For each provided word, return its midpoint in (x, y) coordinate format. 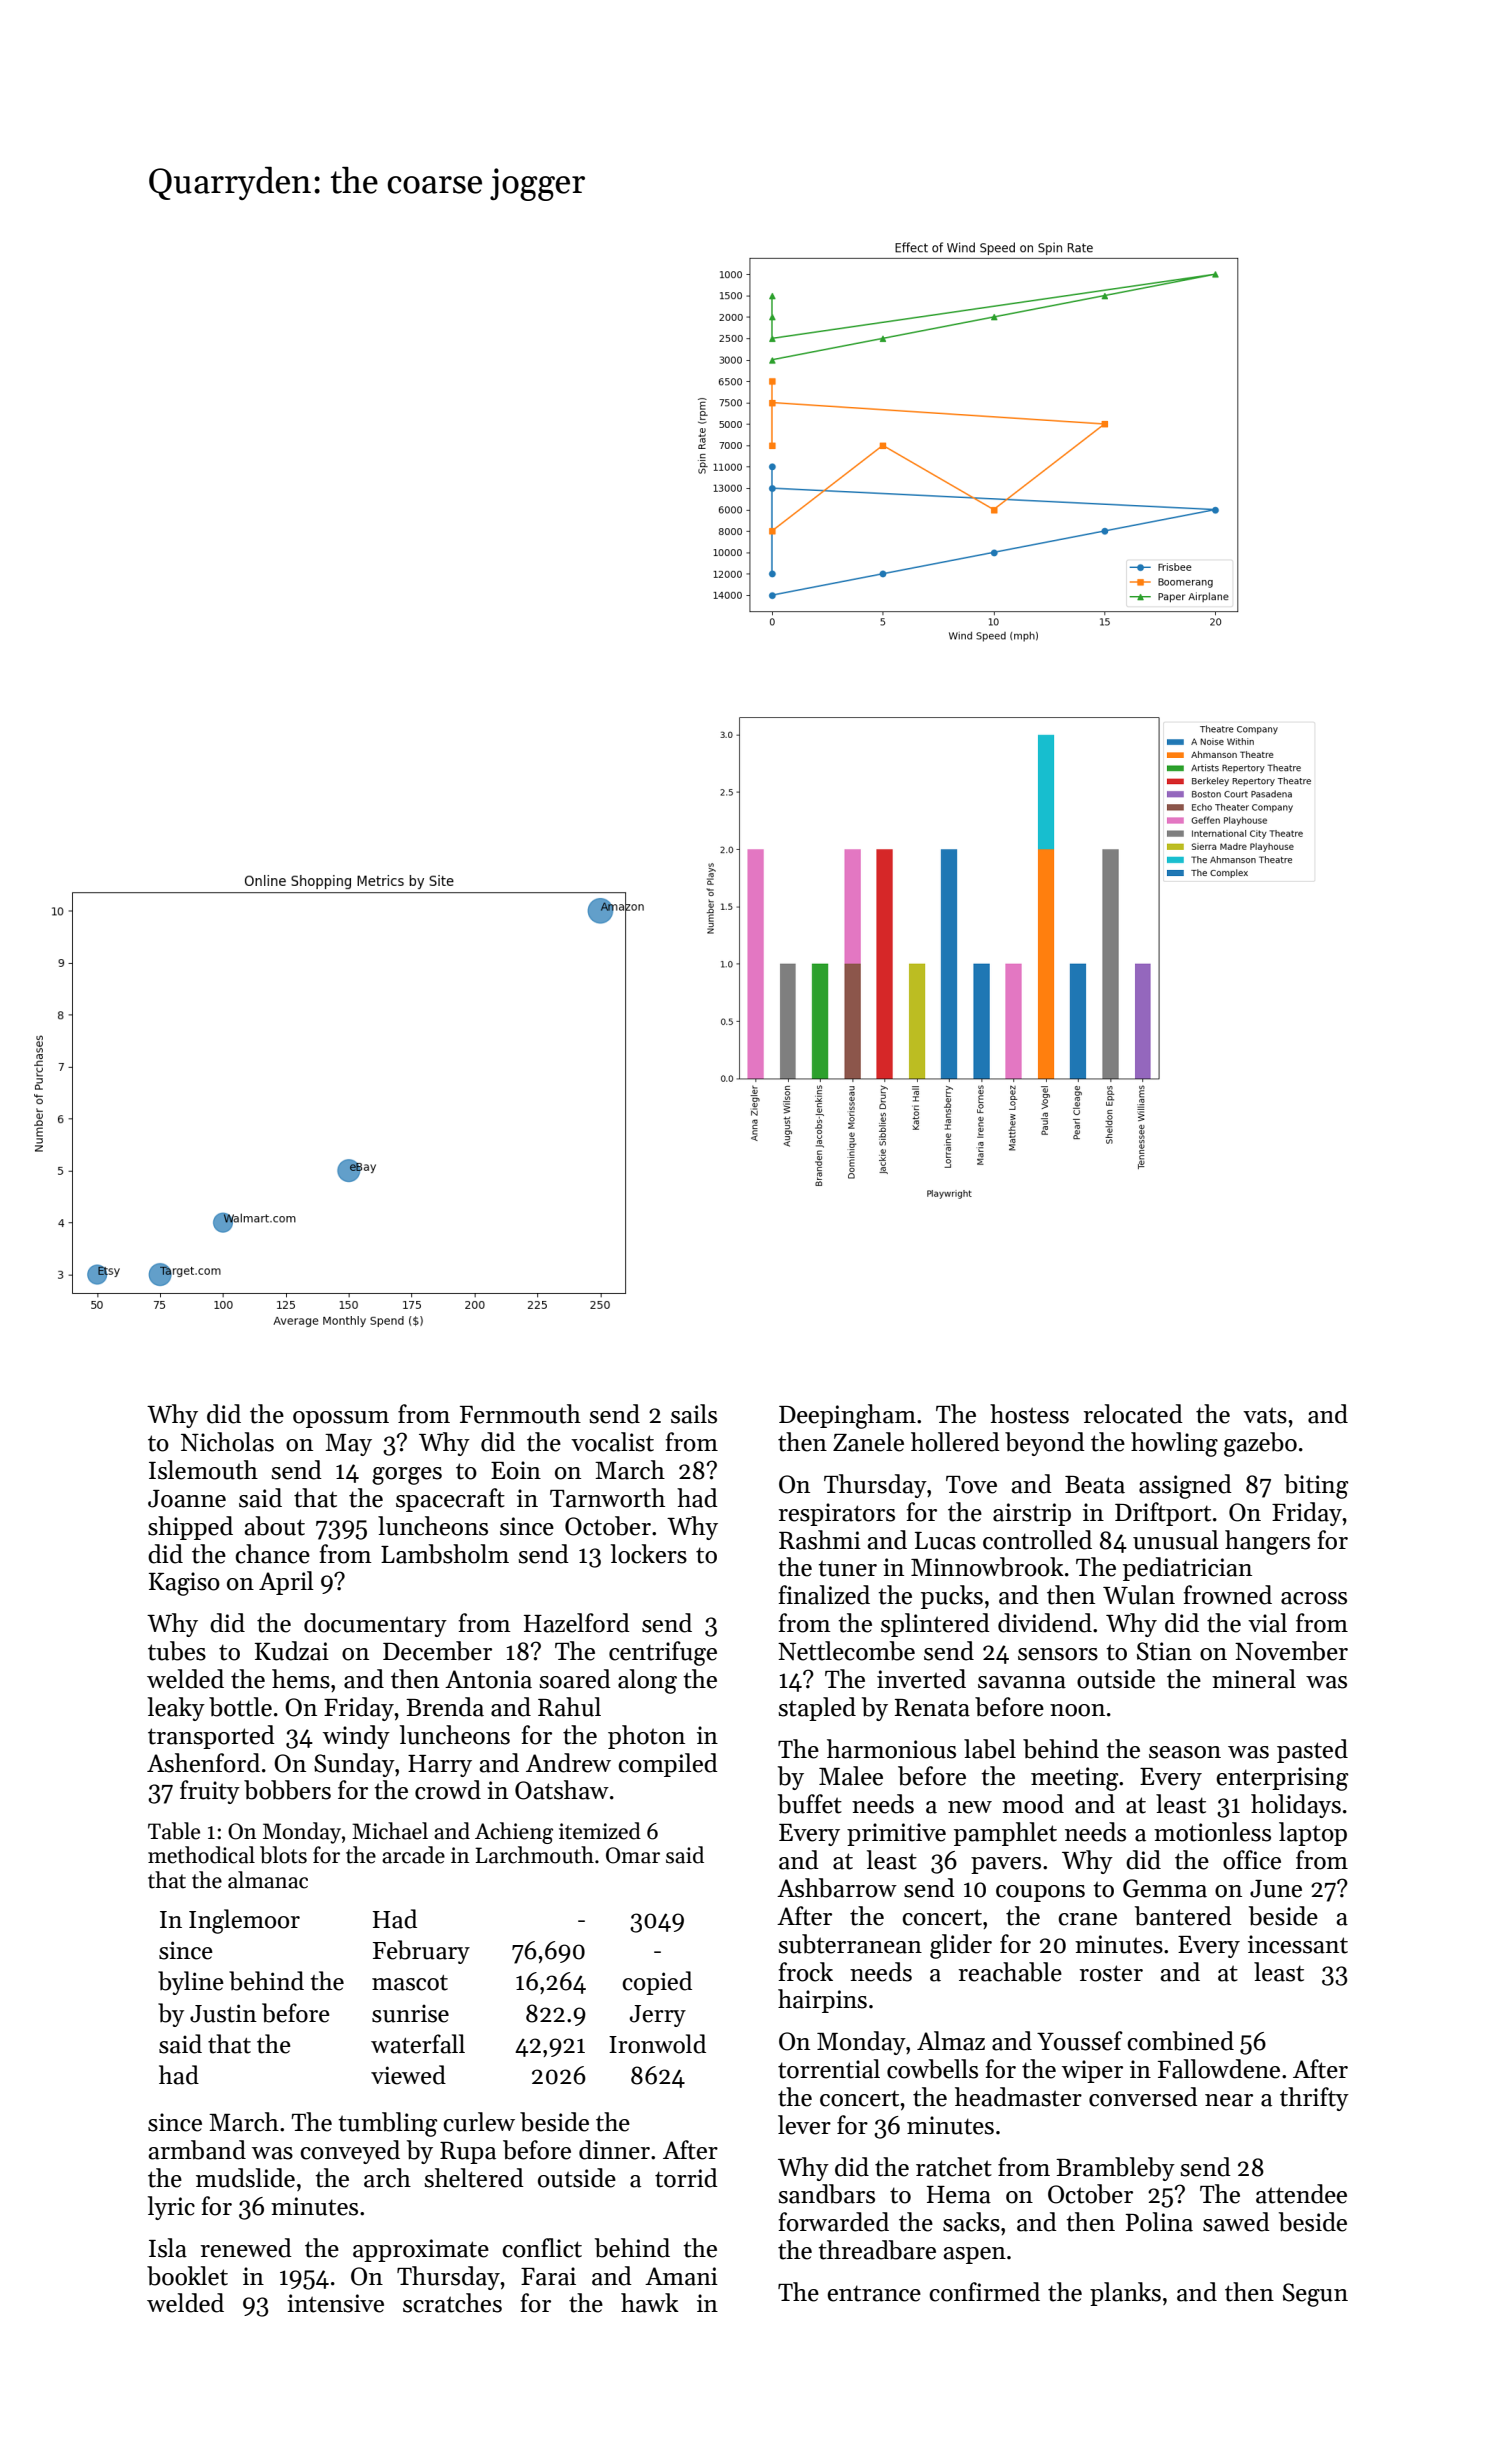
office (1252, 1860)
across (1314, 1598)
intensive (335, 2303)
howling (1174, 1444)
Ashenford (203, 1763)
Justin (223, 2013)
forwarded (834, 2222)
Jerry (658, 2016)
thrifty (1314, 2099)
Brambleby (1115, 2169)
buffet (810, 1804)
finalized (824, 1595)
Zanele (868, 1442)
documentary (375, 1625)
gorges (407, 1476)
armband (197, 2150)
